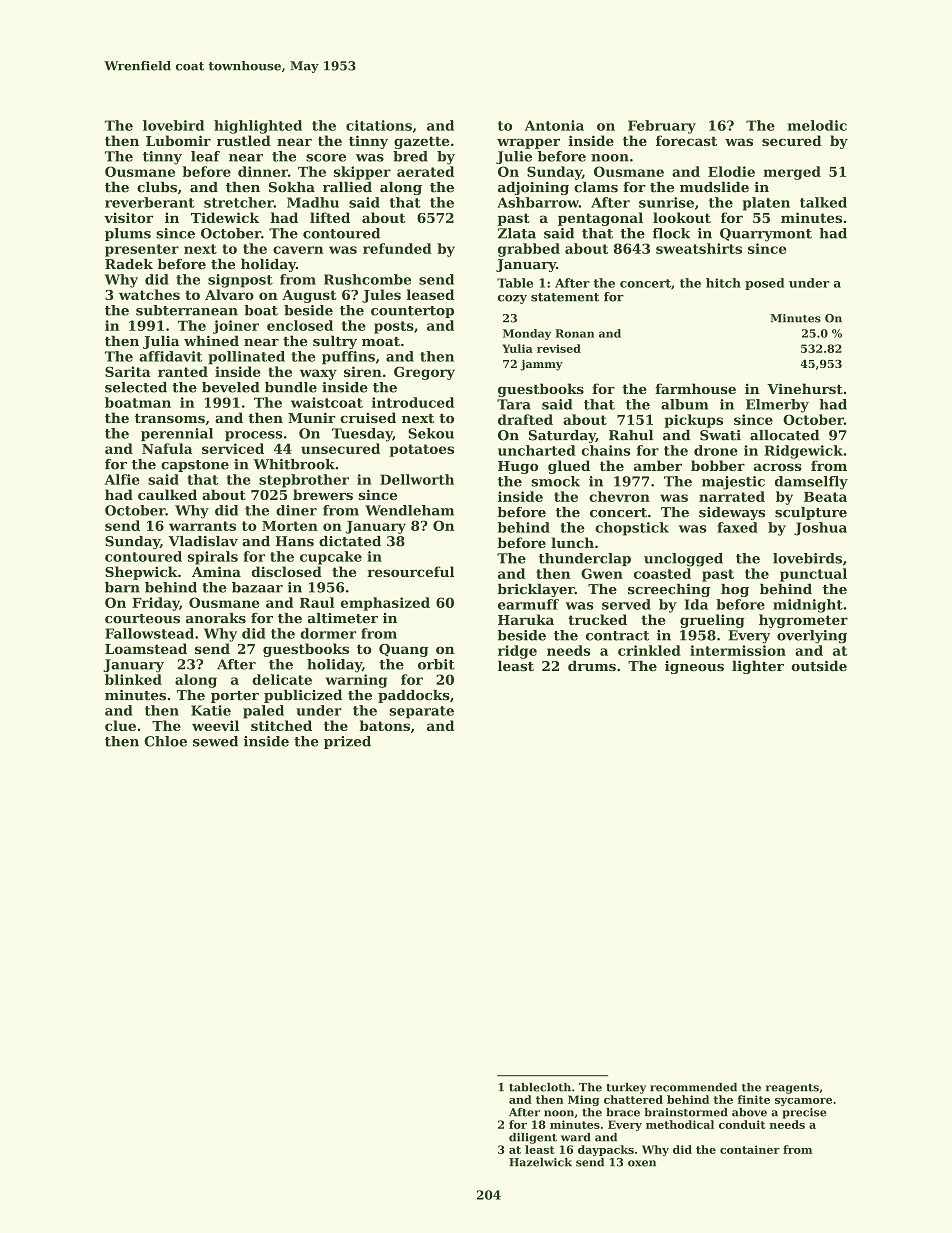 Image resolution: width=952 pixels, height=1233 pixels. Describe the element at coordinates (347, 742) in the screenshot. I see `prized` at that location.
